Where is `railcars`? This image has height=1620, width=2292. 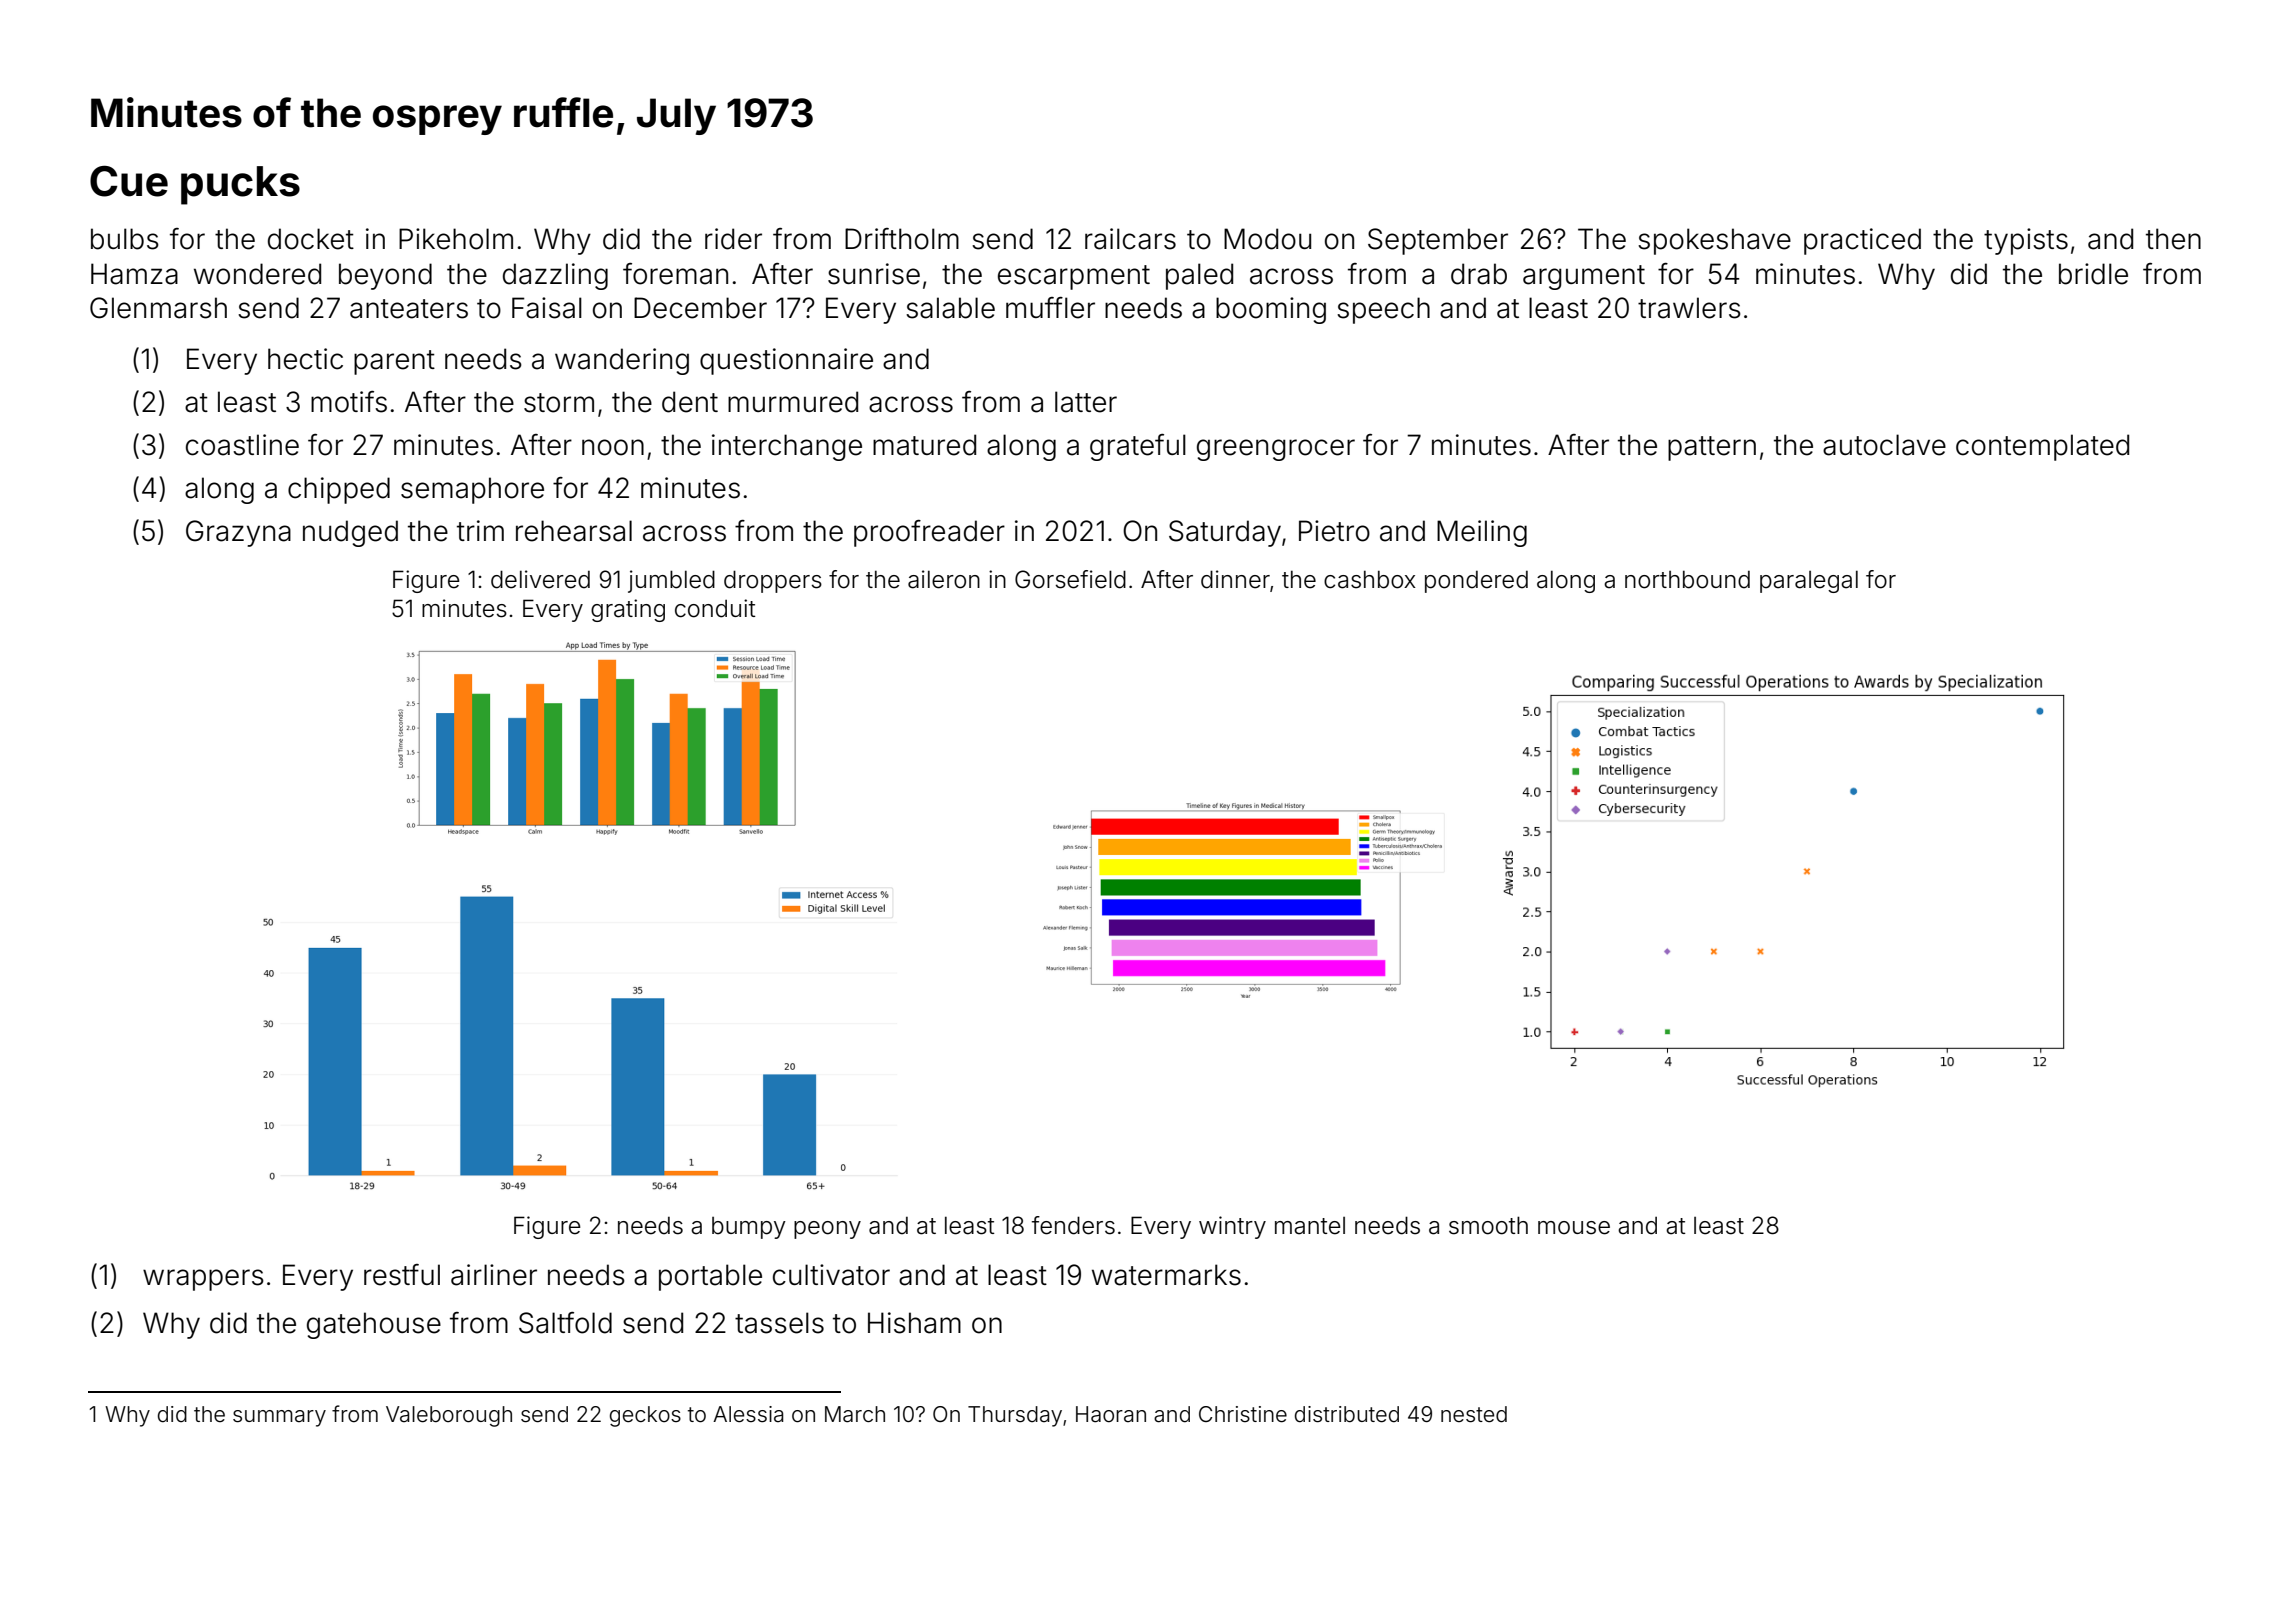
railcars is located at coordinates (1130, 239).
